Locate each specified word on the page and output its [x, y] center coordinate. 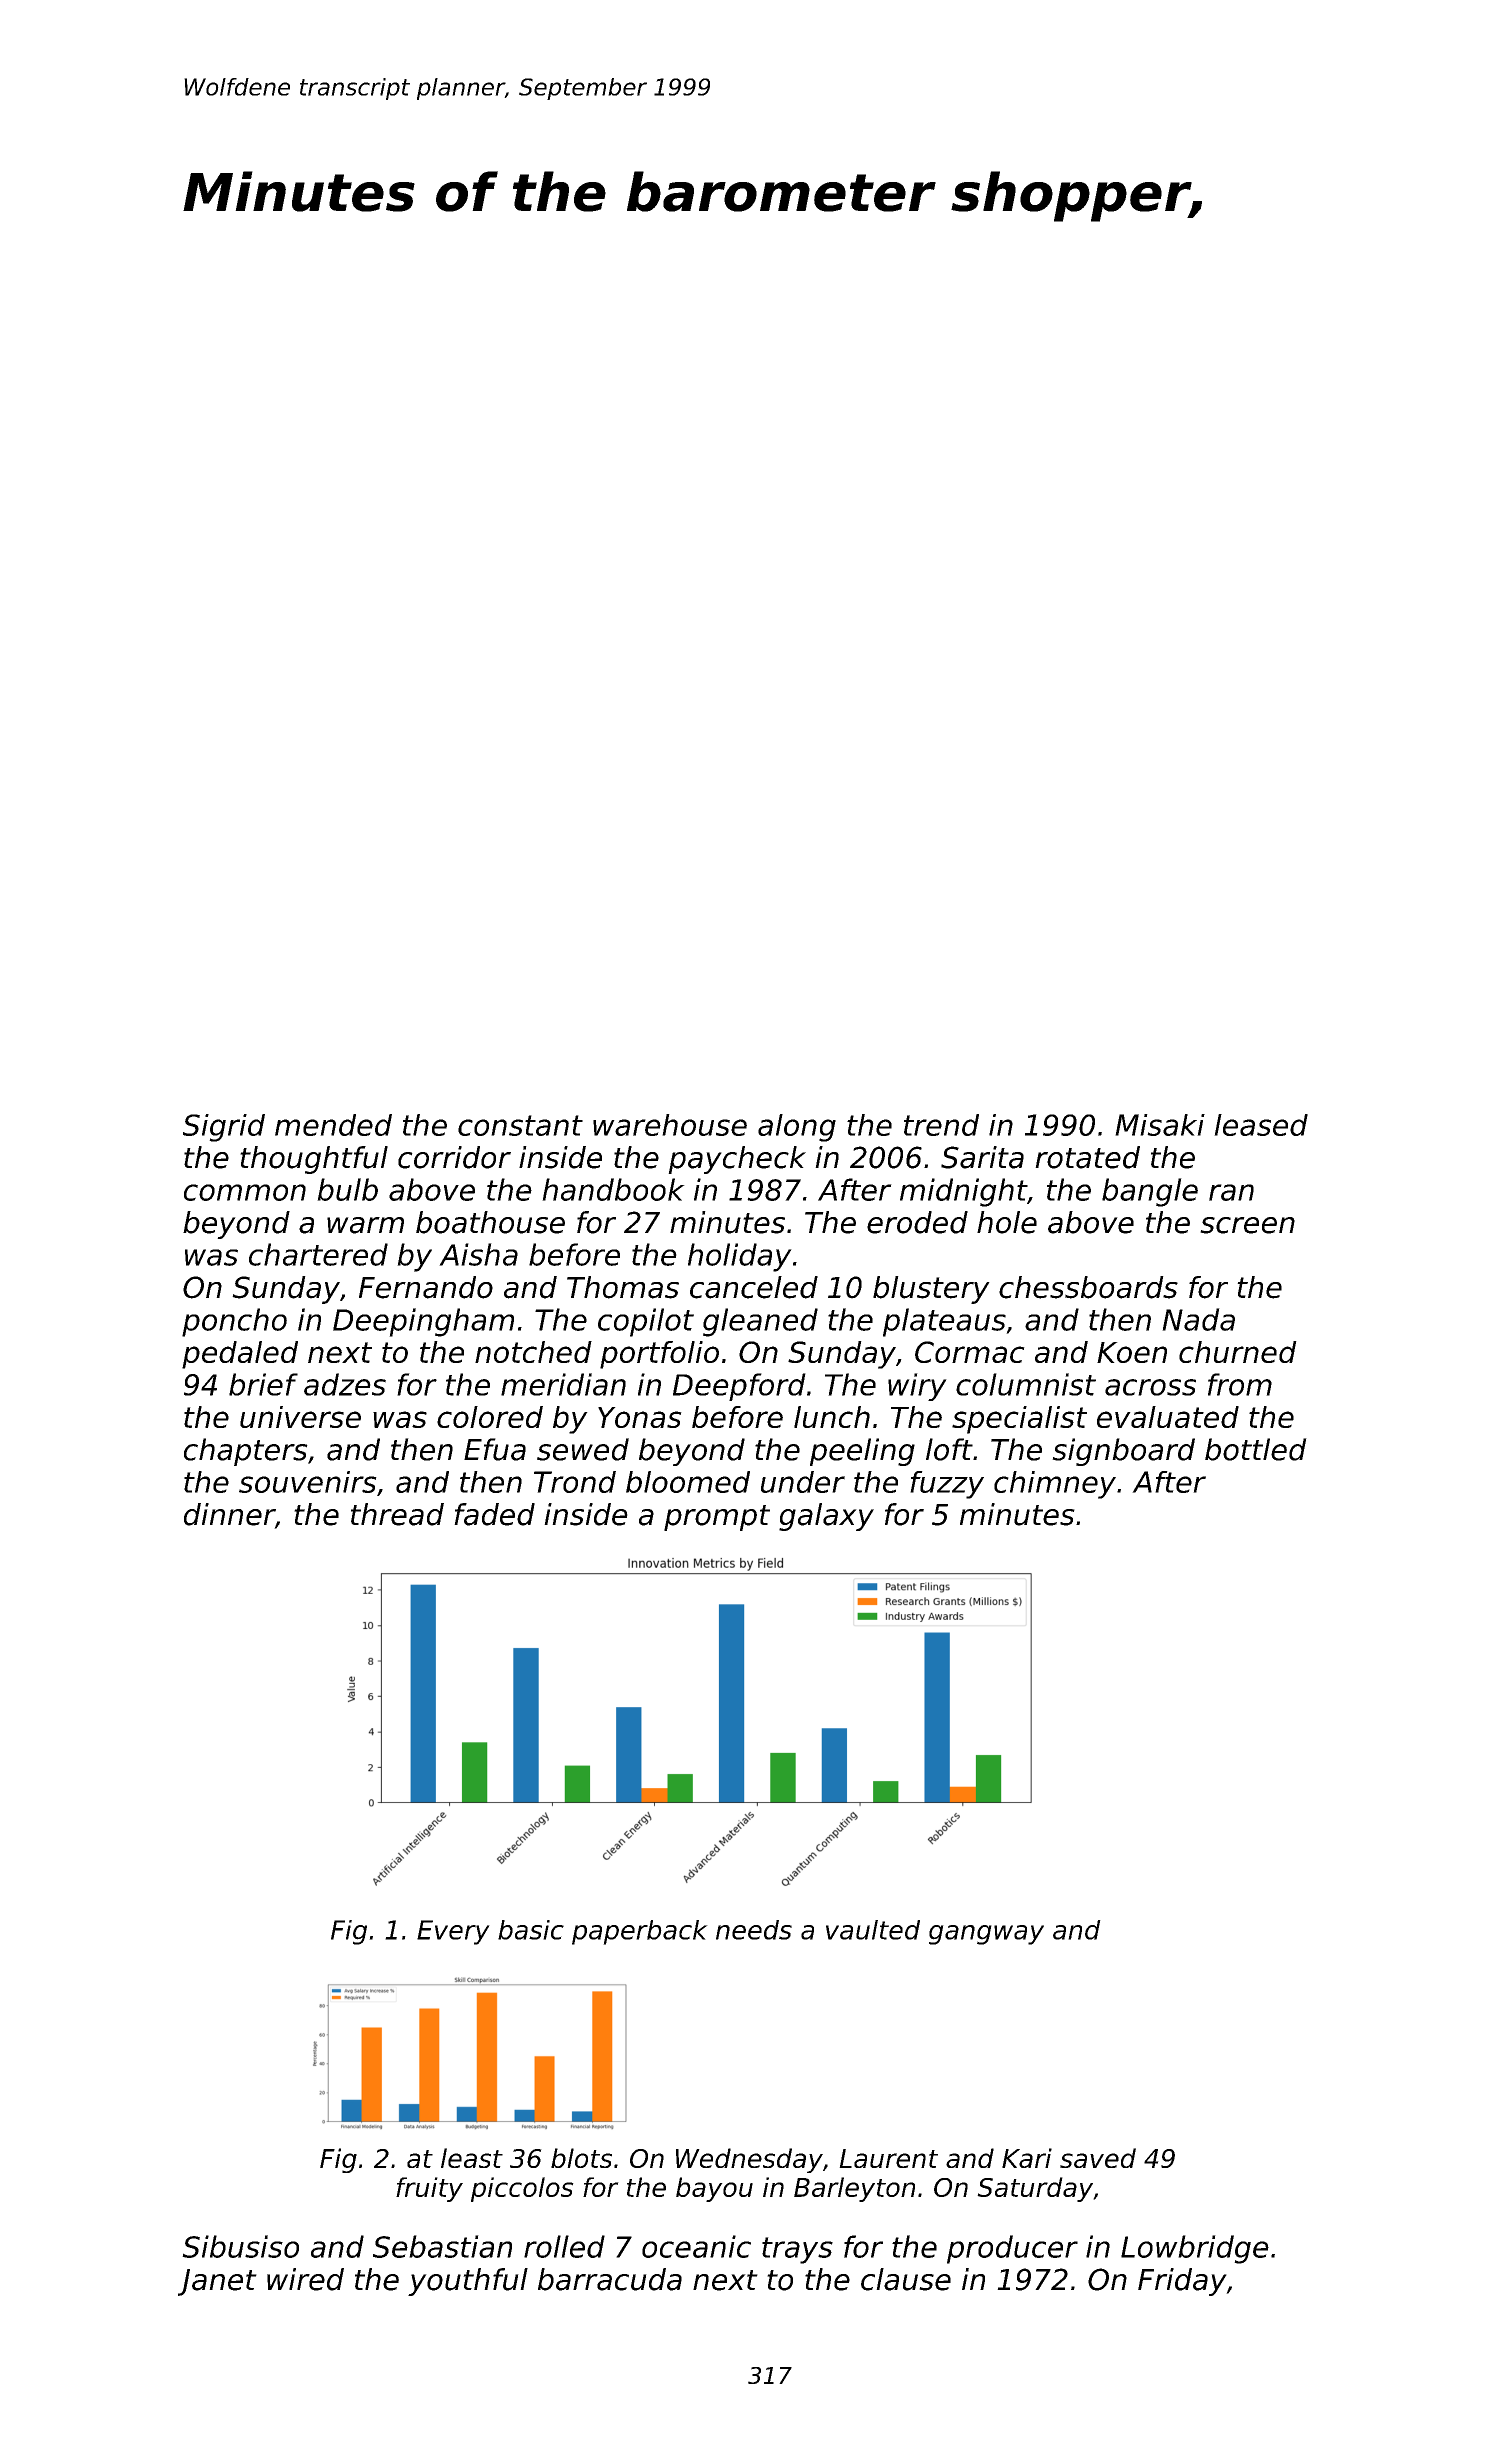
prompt [717, 1518]
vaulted [873, 1930]
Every [453, 1932]
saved [1098, 2158]
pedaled [240, 1355]
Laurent [888, 2158]
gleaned [760, 1322]
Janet [217, 2282]
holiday [740, 1257]
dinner [229, 1514]
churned [1238, 1352]
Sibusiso [240, 2246]
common [245, 1192]
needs [754, 1930]
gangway [986, 1935]
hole [1007, 1222]
